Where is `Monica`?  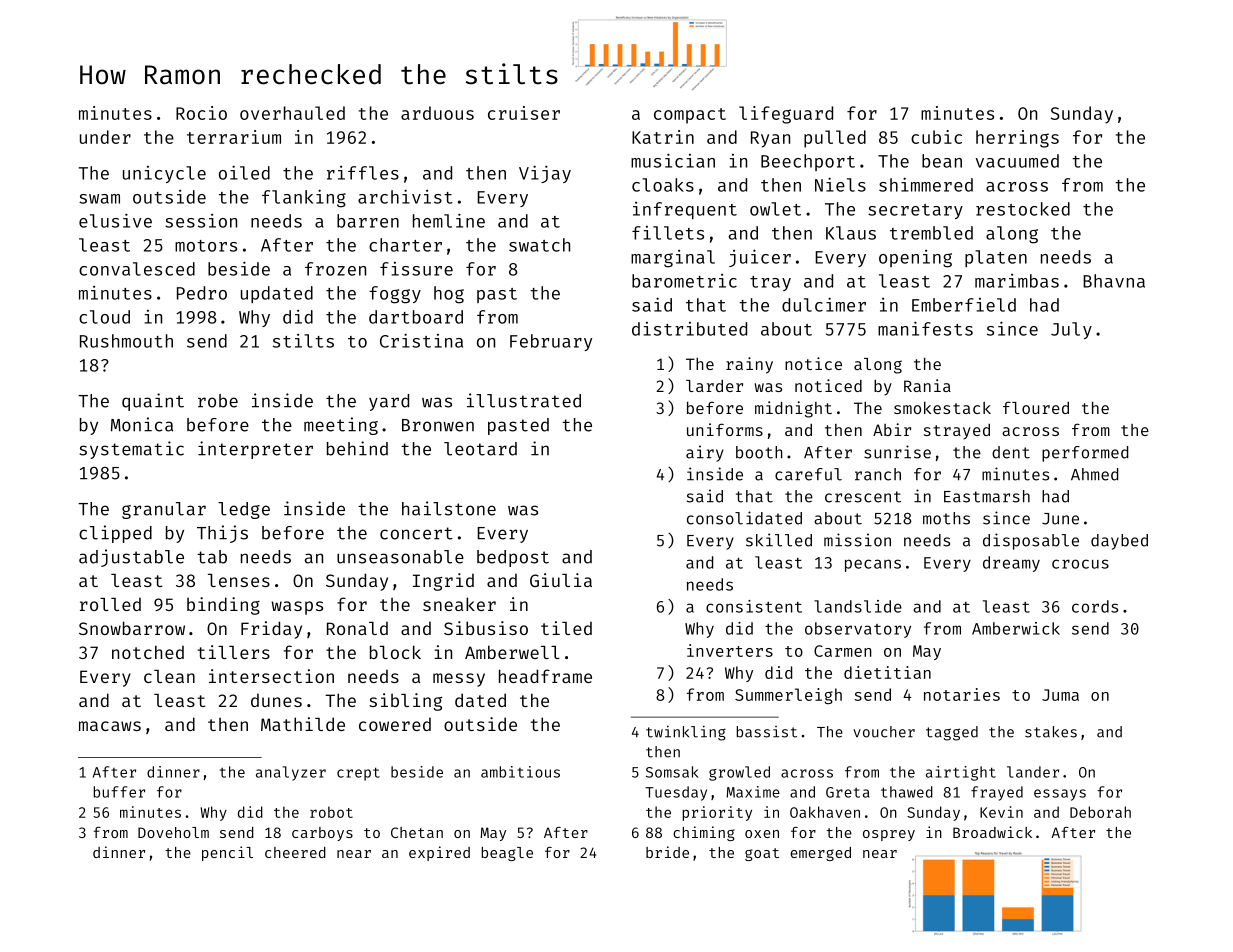 Monica is located at coordinates (142, 424).
